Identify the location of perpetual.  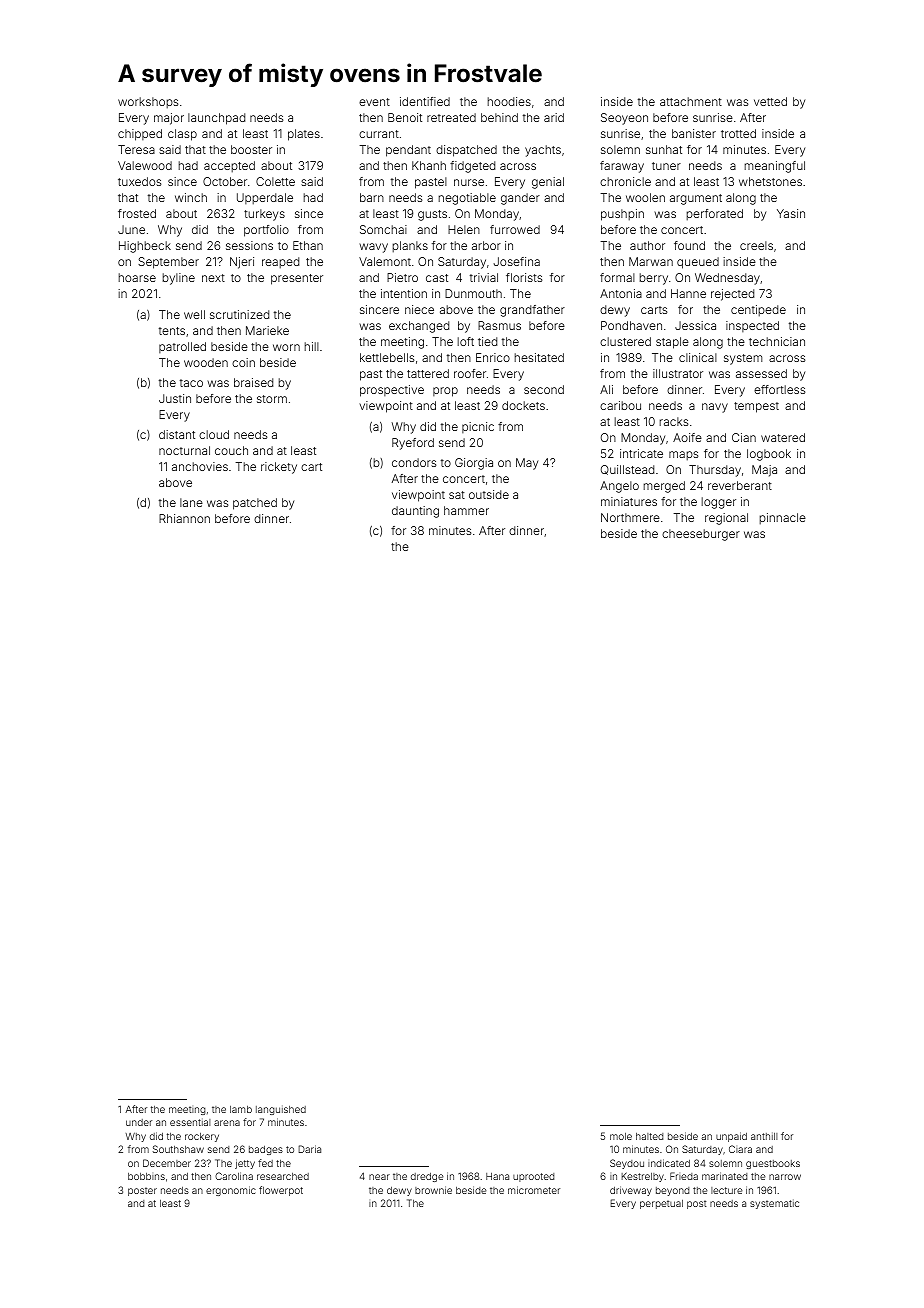
(661, 1204).
